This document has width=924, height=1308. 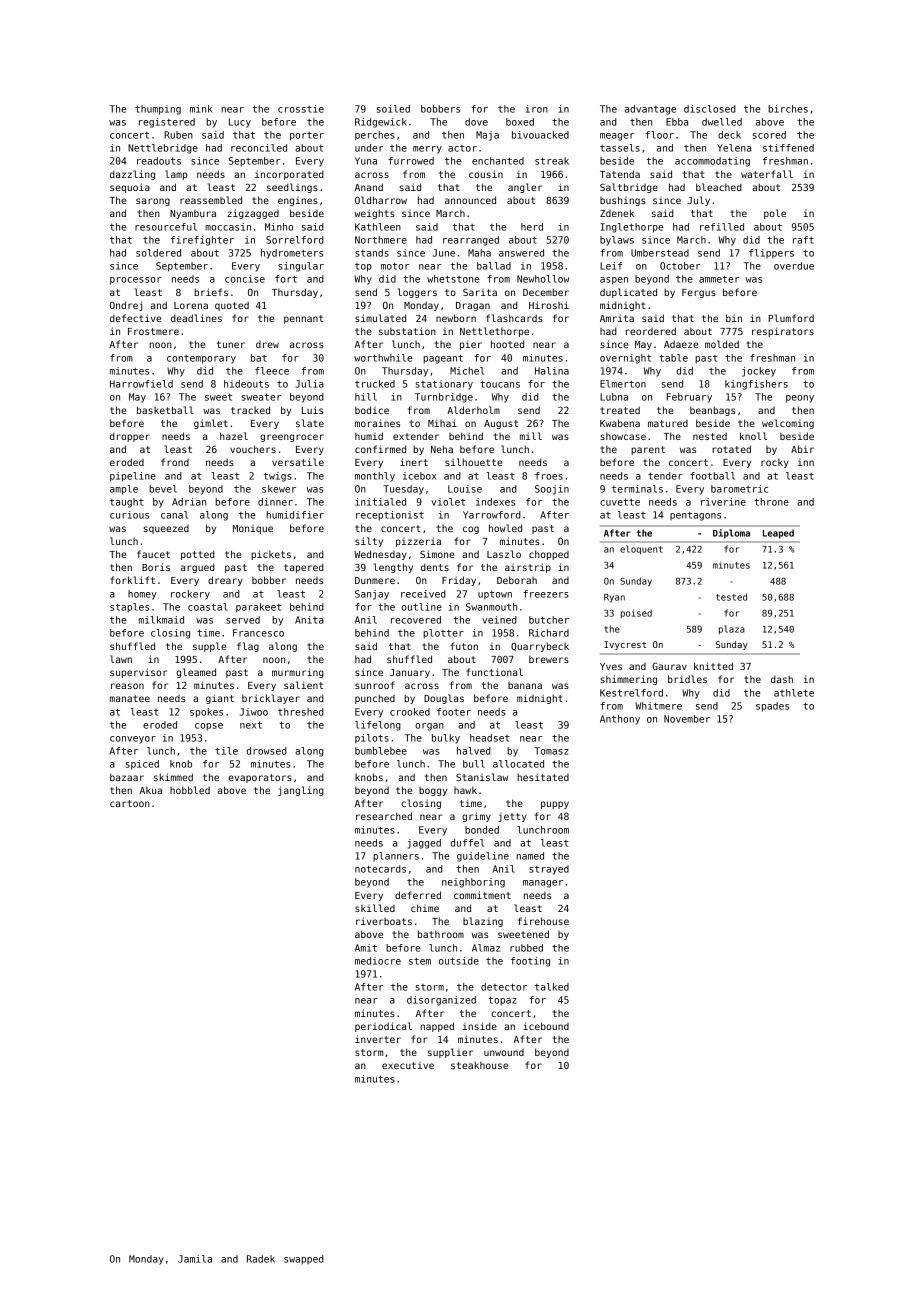 What do you see at coordinates (384, 816) in the document?
I see `researched` at bounding box center [384, 816].
